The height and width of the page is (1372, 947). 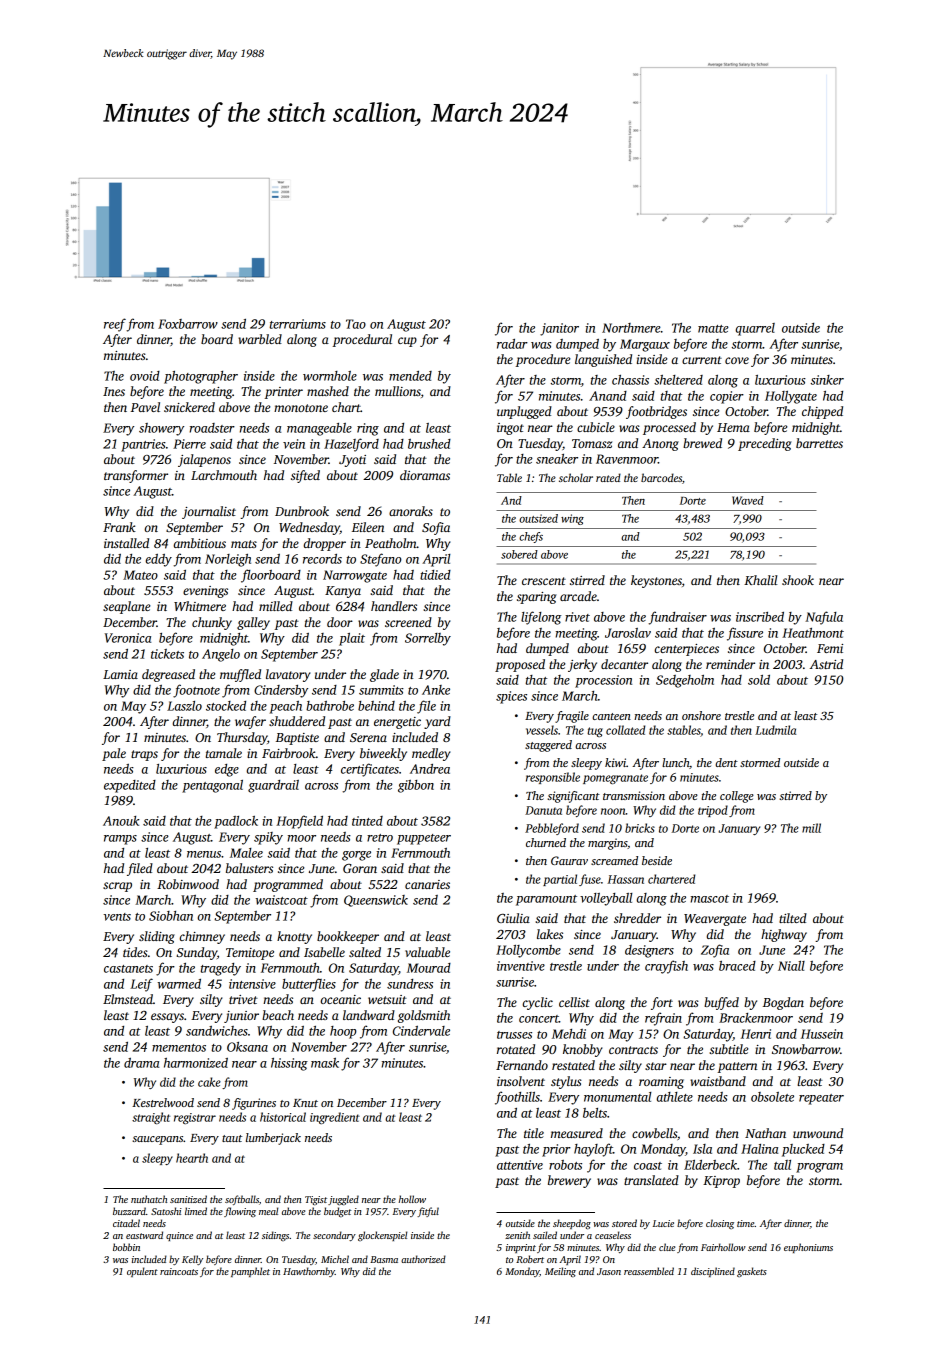 What do you see at coordinates (755, 329) in the page?
I see `quarrel` at bounding box center [755, 329].
